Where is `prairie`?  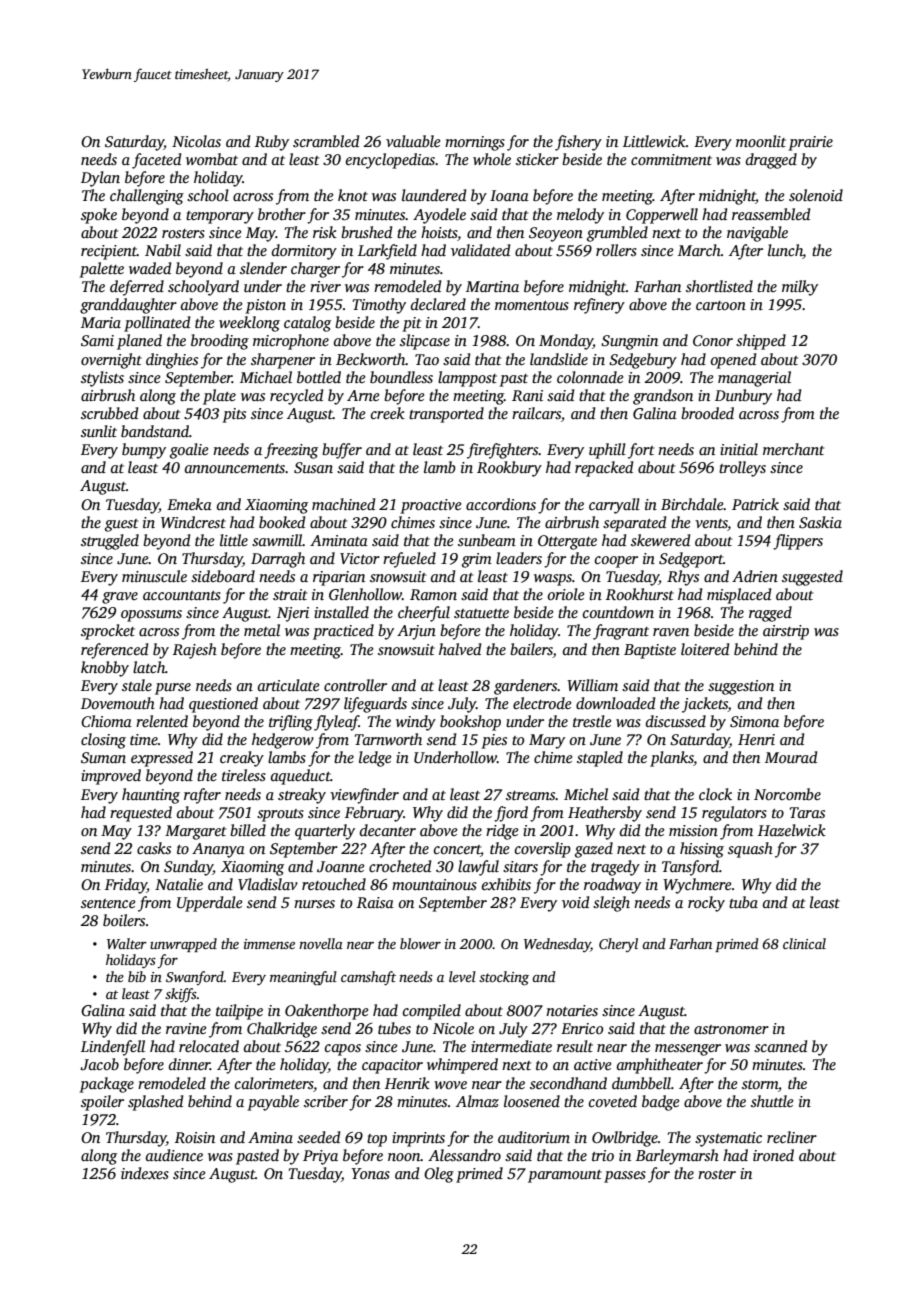
prairie is located at coordinates (810, 143).
